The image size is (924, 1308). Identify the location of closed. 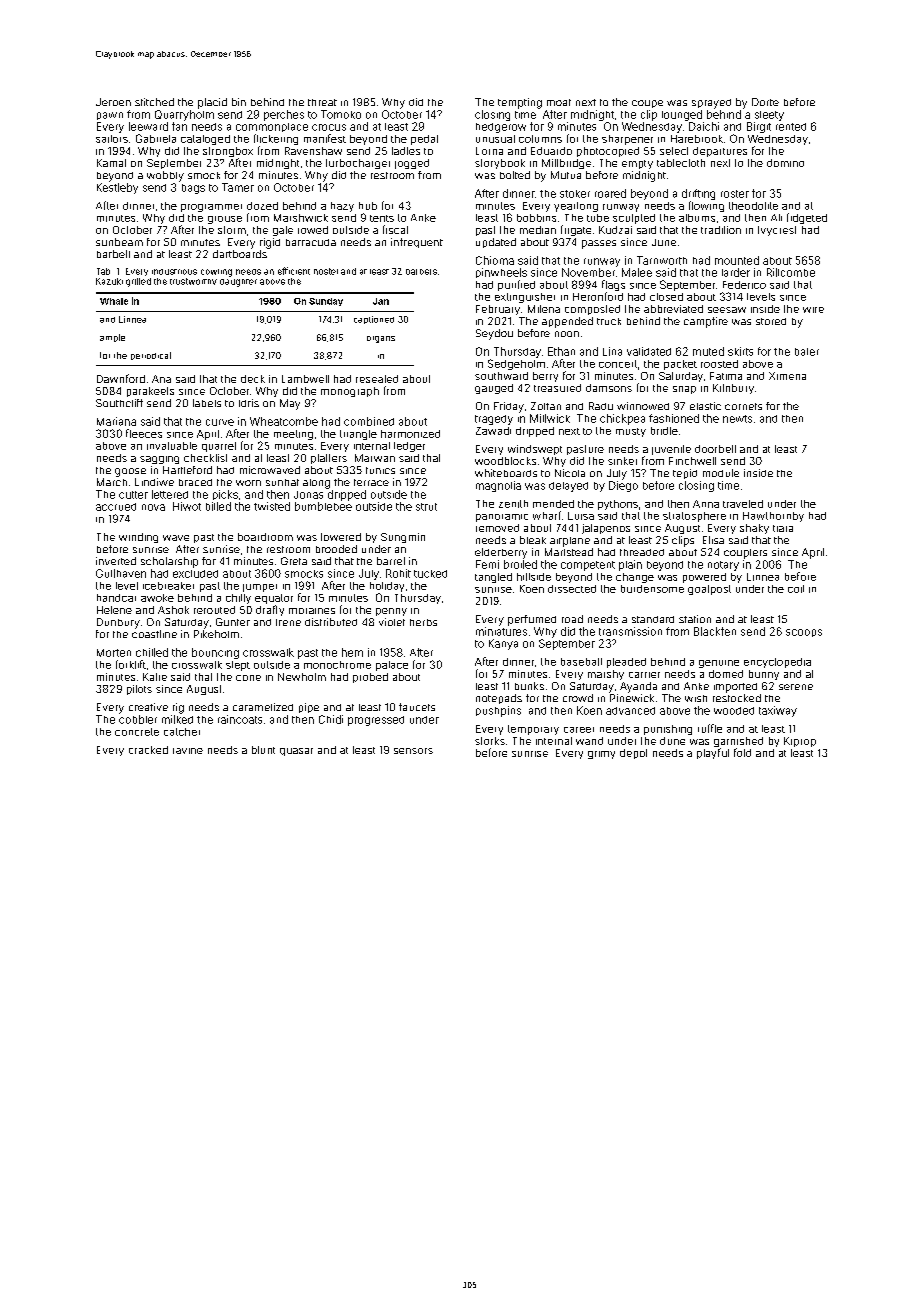
(666, 297).
